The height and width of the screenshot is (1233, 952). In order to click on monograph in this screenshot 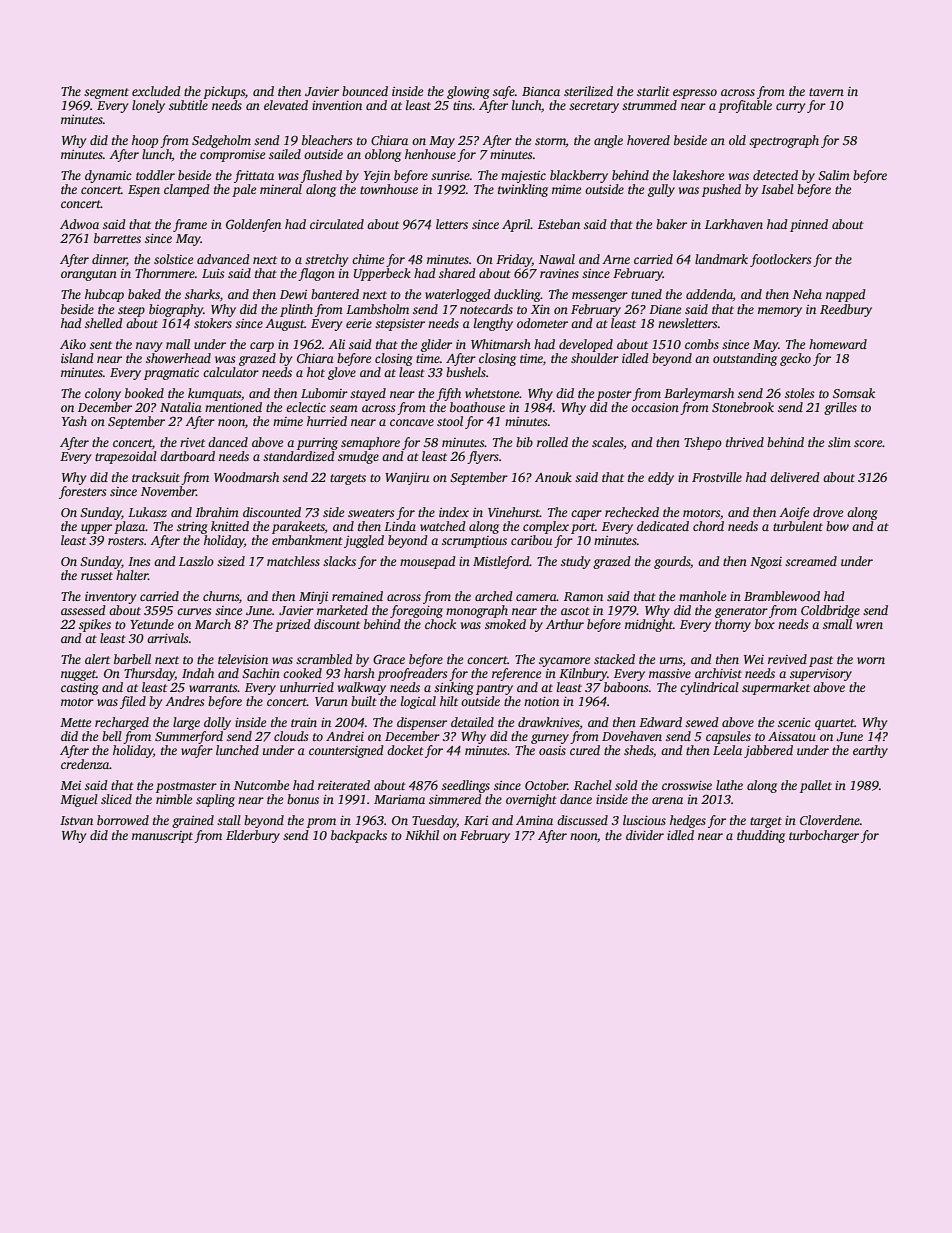, I will do `click(477, 611)`.
